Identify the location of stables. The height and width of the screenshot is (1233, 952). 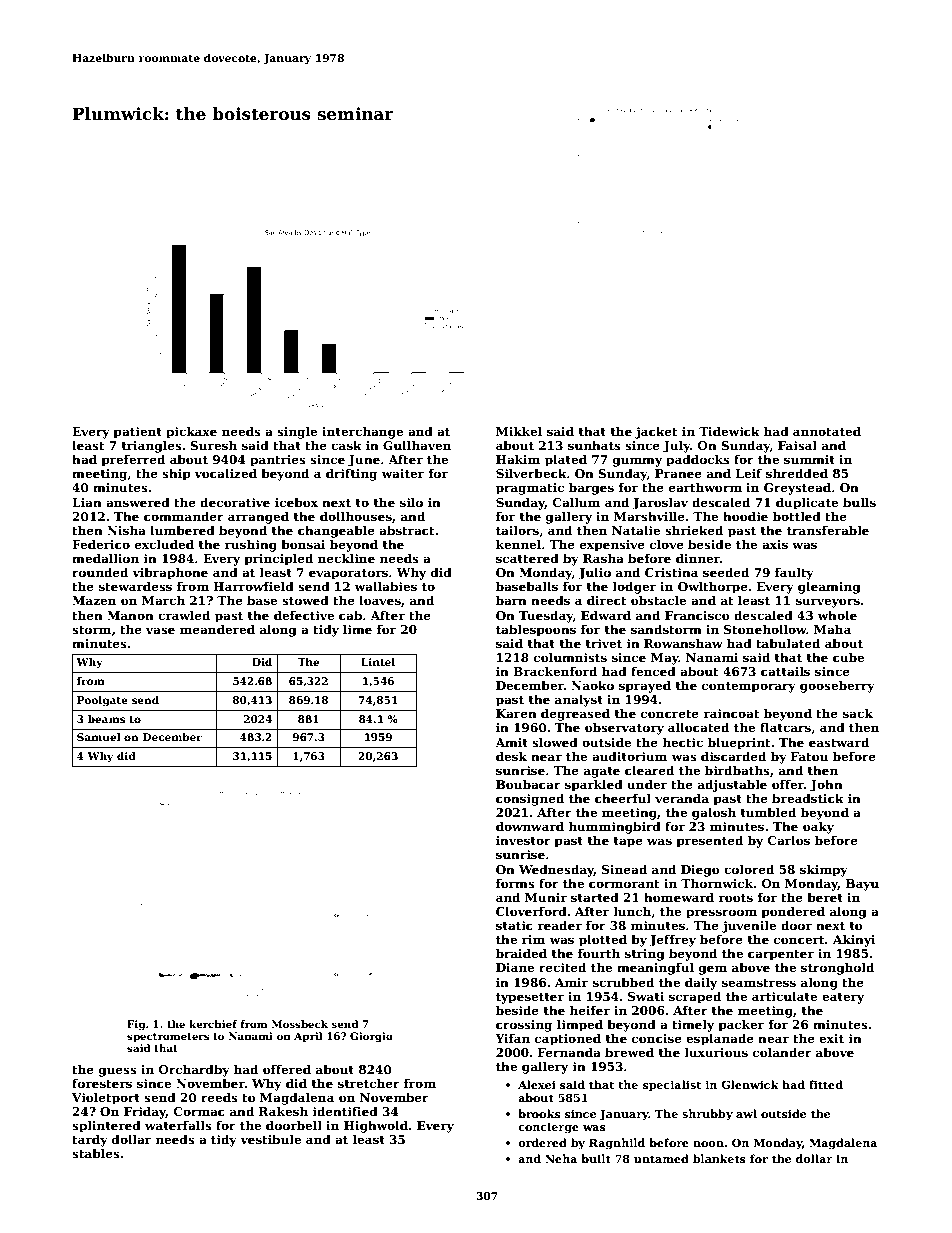
(96, 1153).
